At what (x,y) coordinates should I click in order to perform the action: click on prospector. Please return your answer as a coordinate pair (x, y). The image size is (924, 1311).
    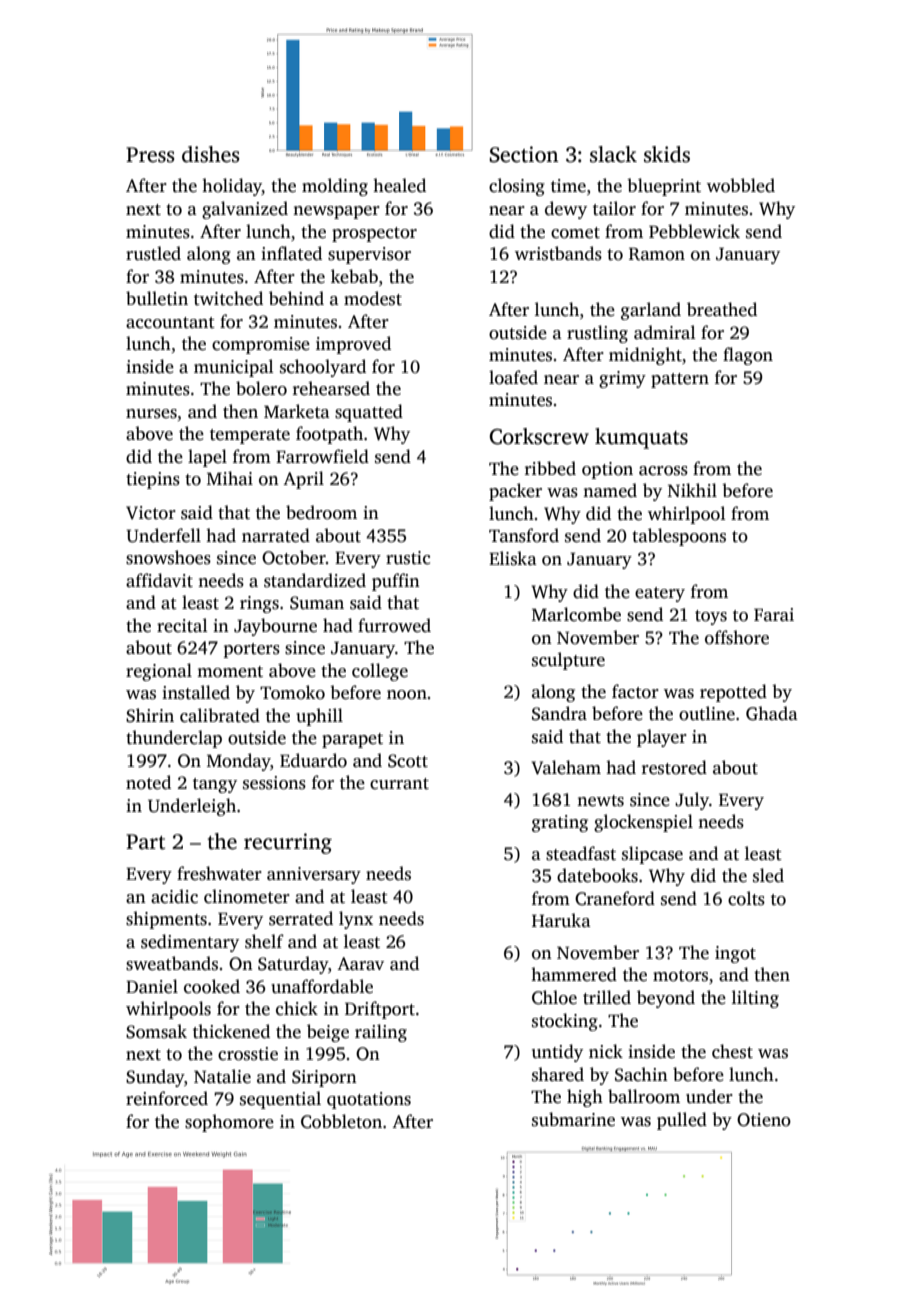
    Looking at the image, I should click on (374, 234).
